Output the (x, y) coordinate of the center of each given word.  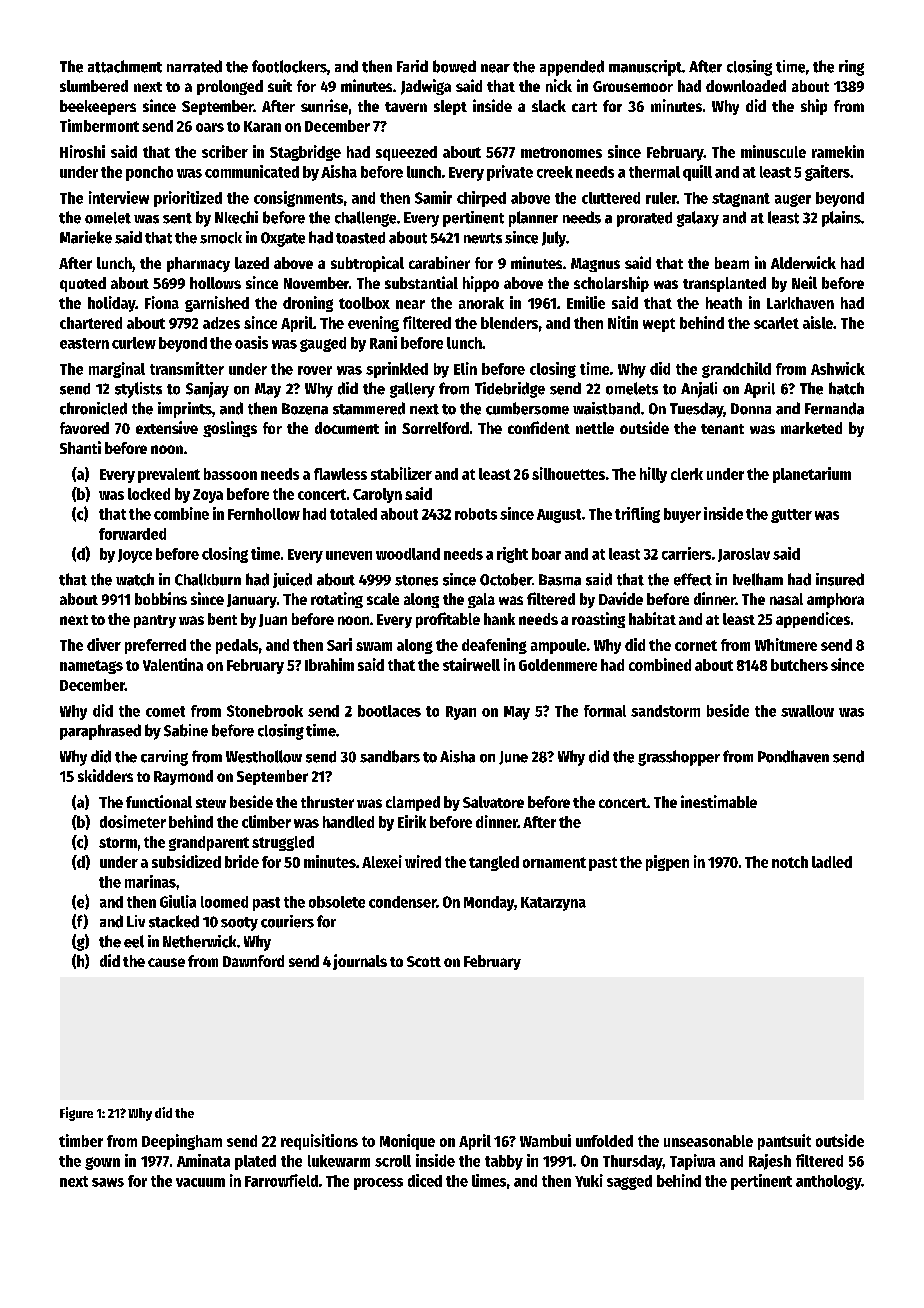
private (510, 173)
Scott (424, 961)
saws (108, 1182)
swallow (807, 711)
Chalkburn (208, 579)
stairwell (471, 664)
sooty (239, 924)
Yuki (589, 1180)
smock (221, 238)
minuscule (773, 151)
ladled (832, 862)
